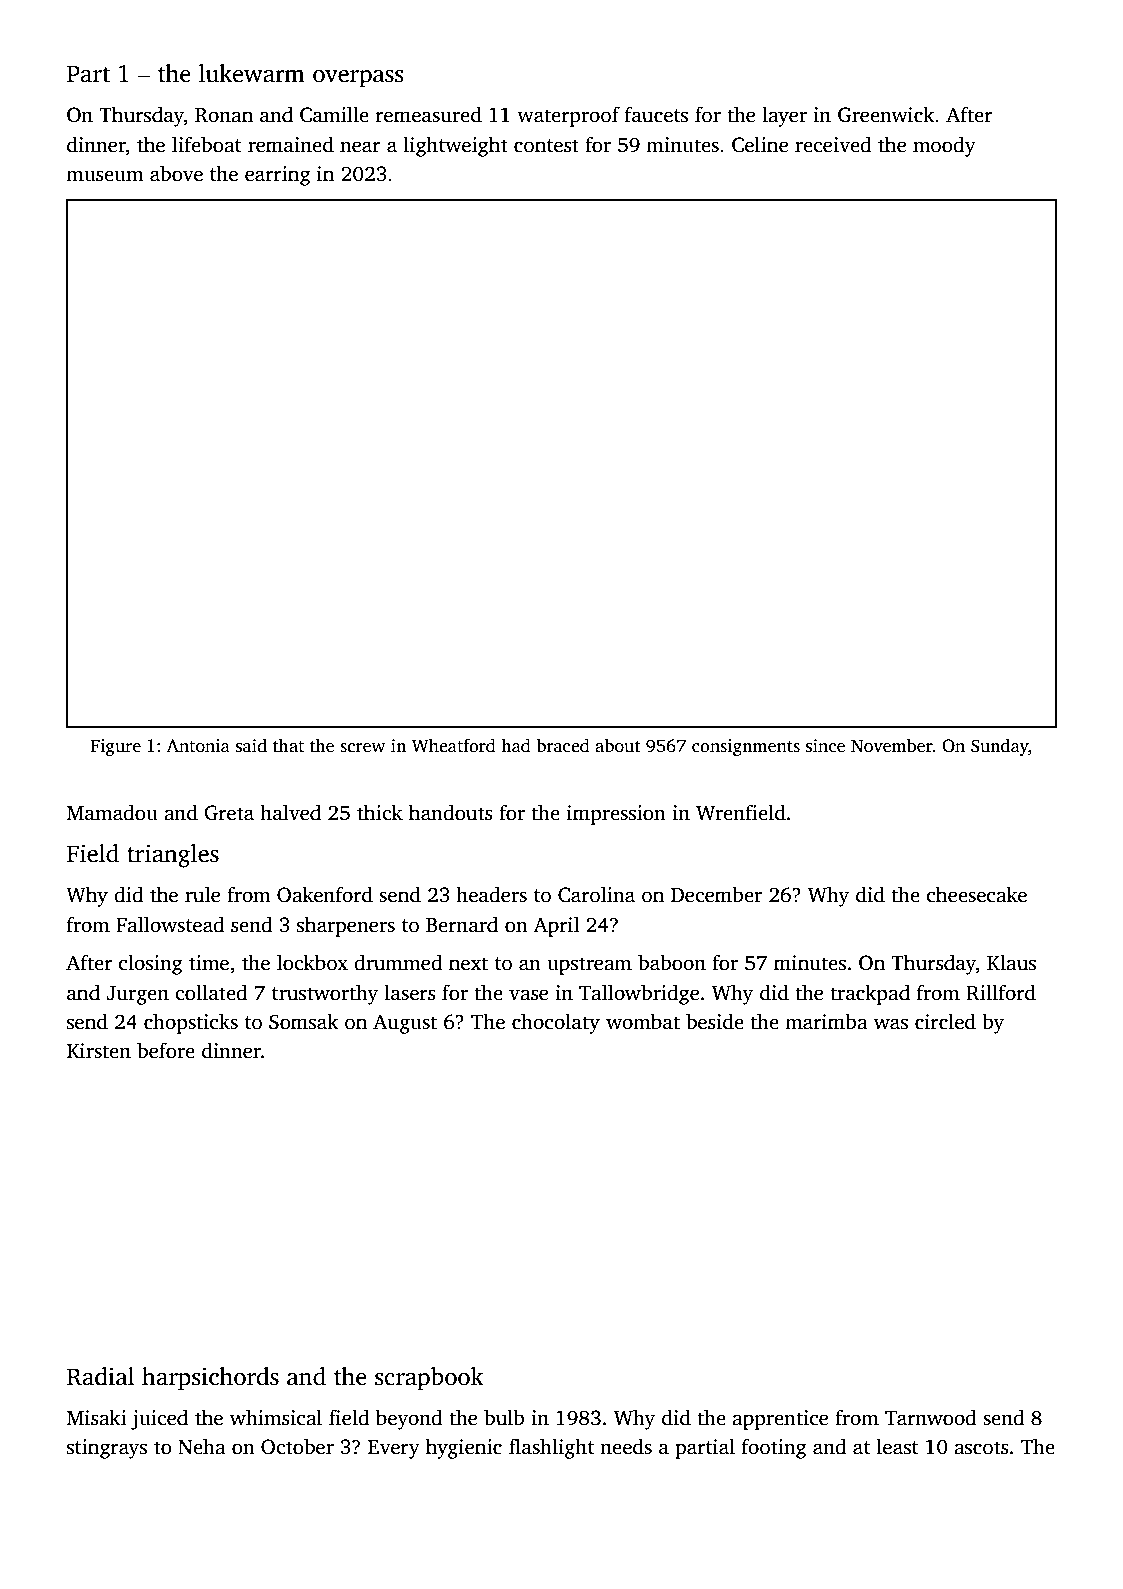 This screenshot has width=1123, height=1589. Describe the element at coordinates (202, 1446) in the screenshot. I see `Neha` at that location.
